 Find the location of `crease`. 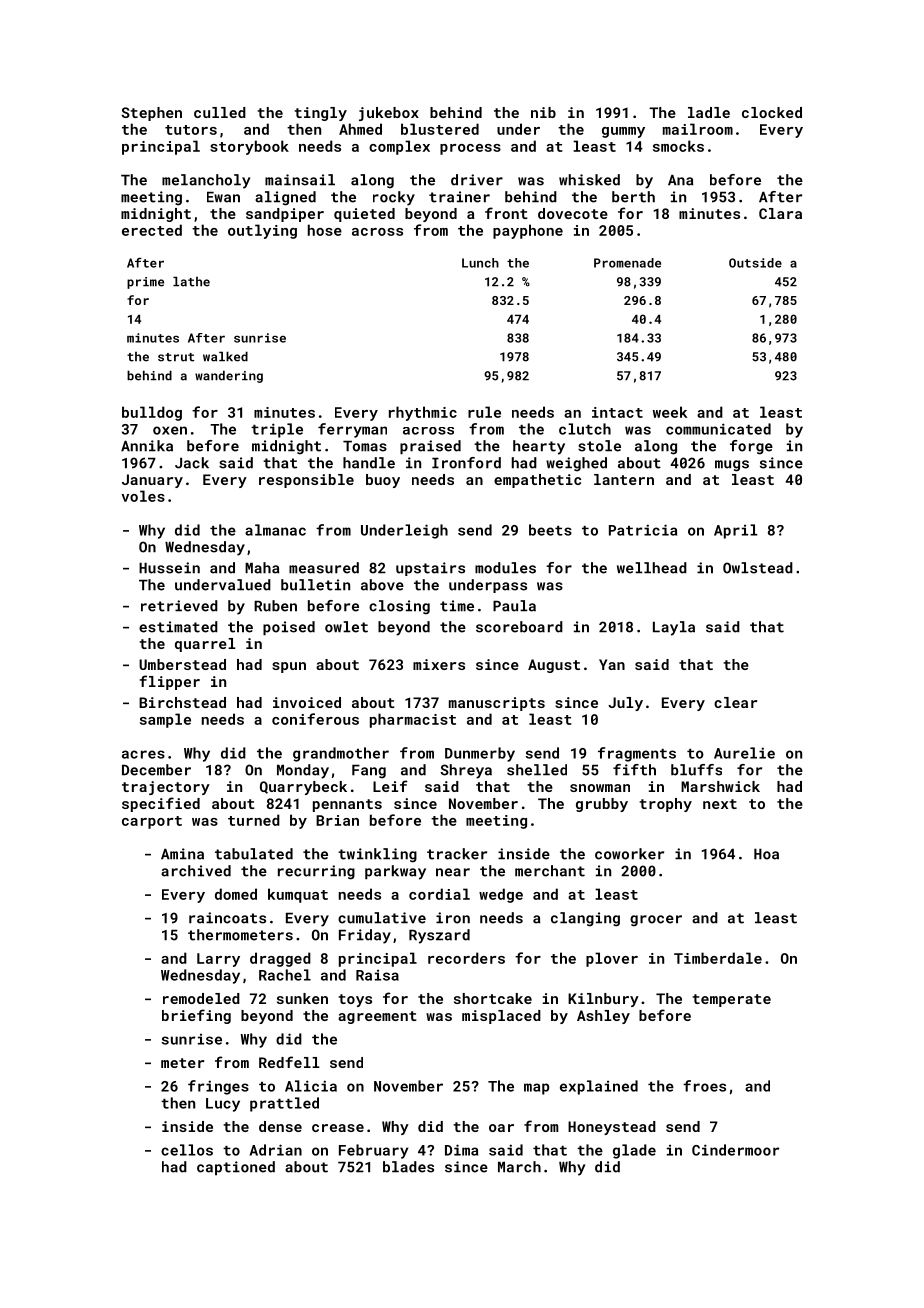

crease is located at coordinates (338, 1128).
